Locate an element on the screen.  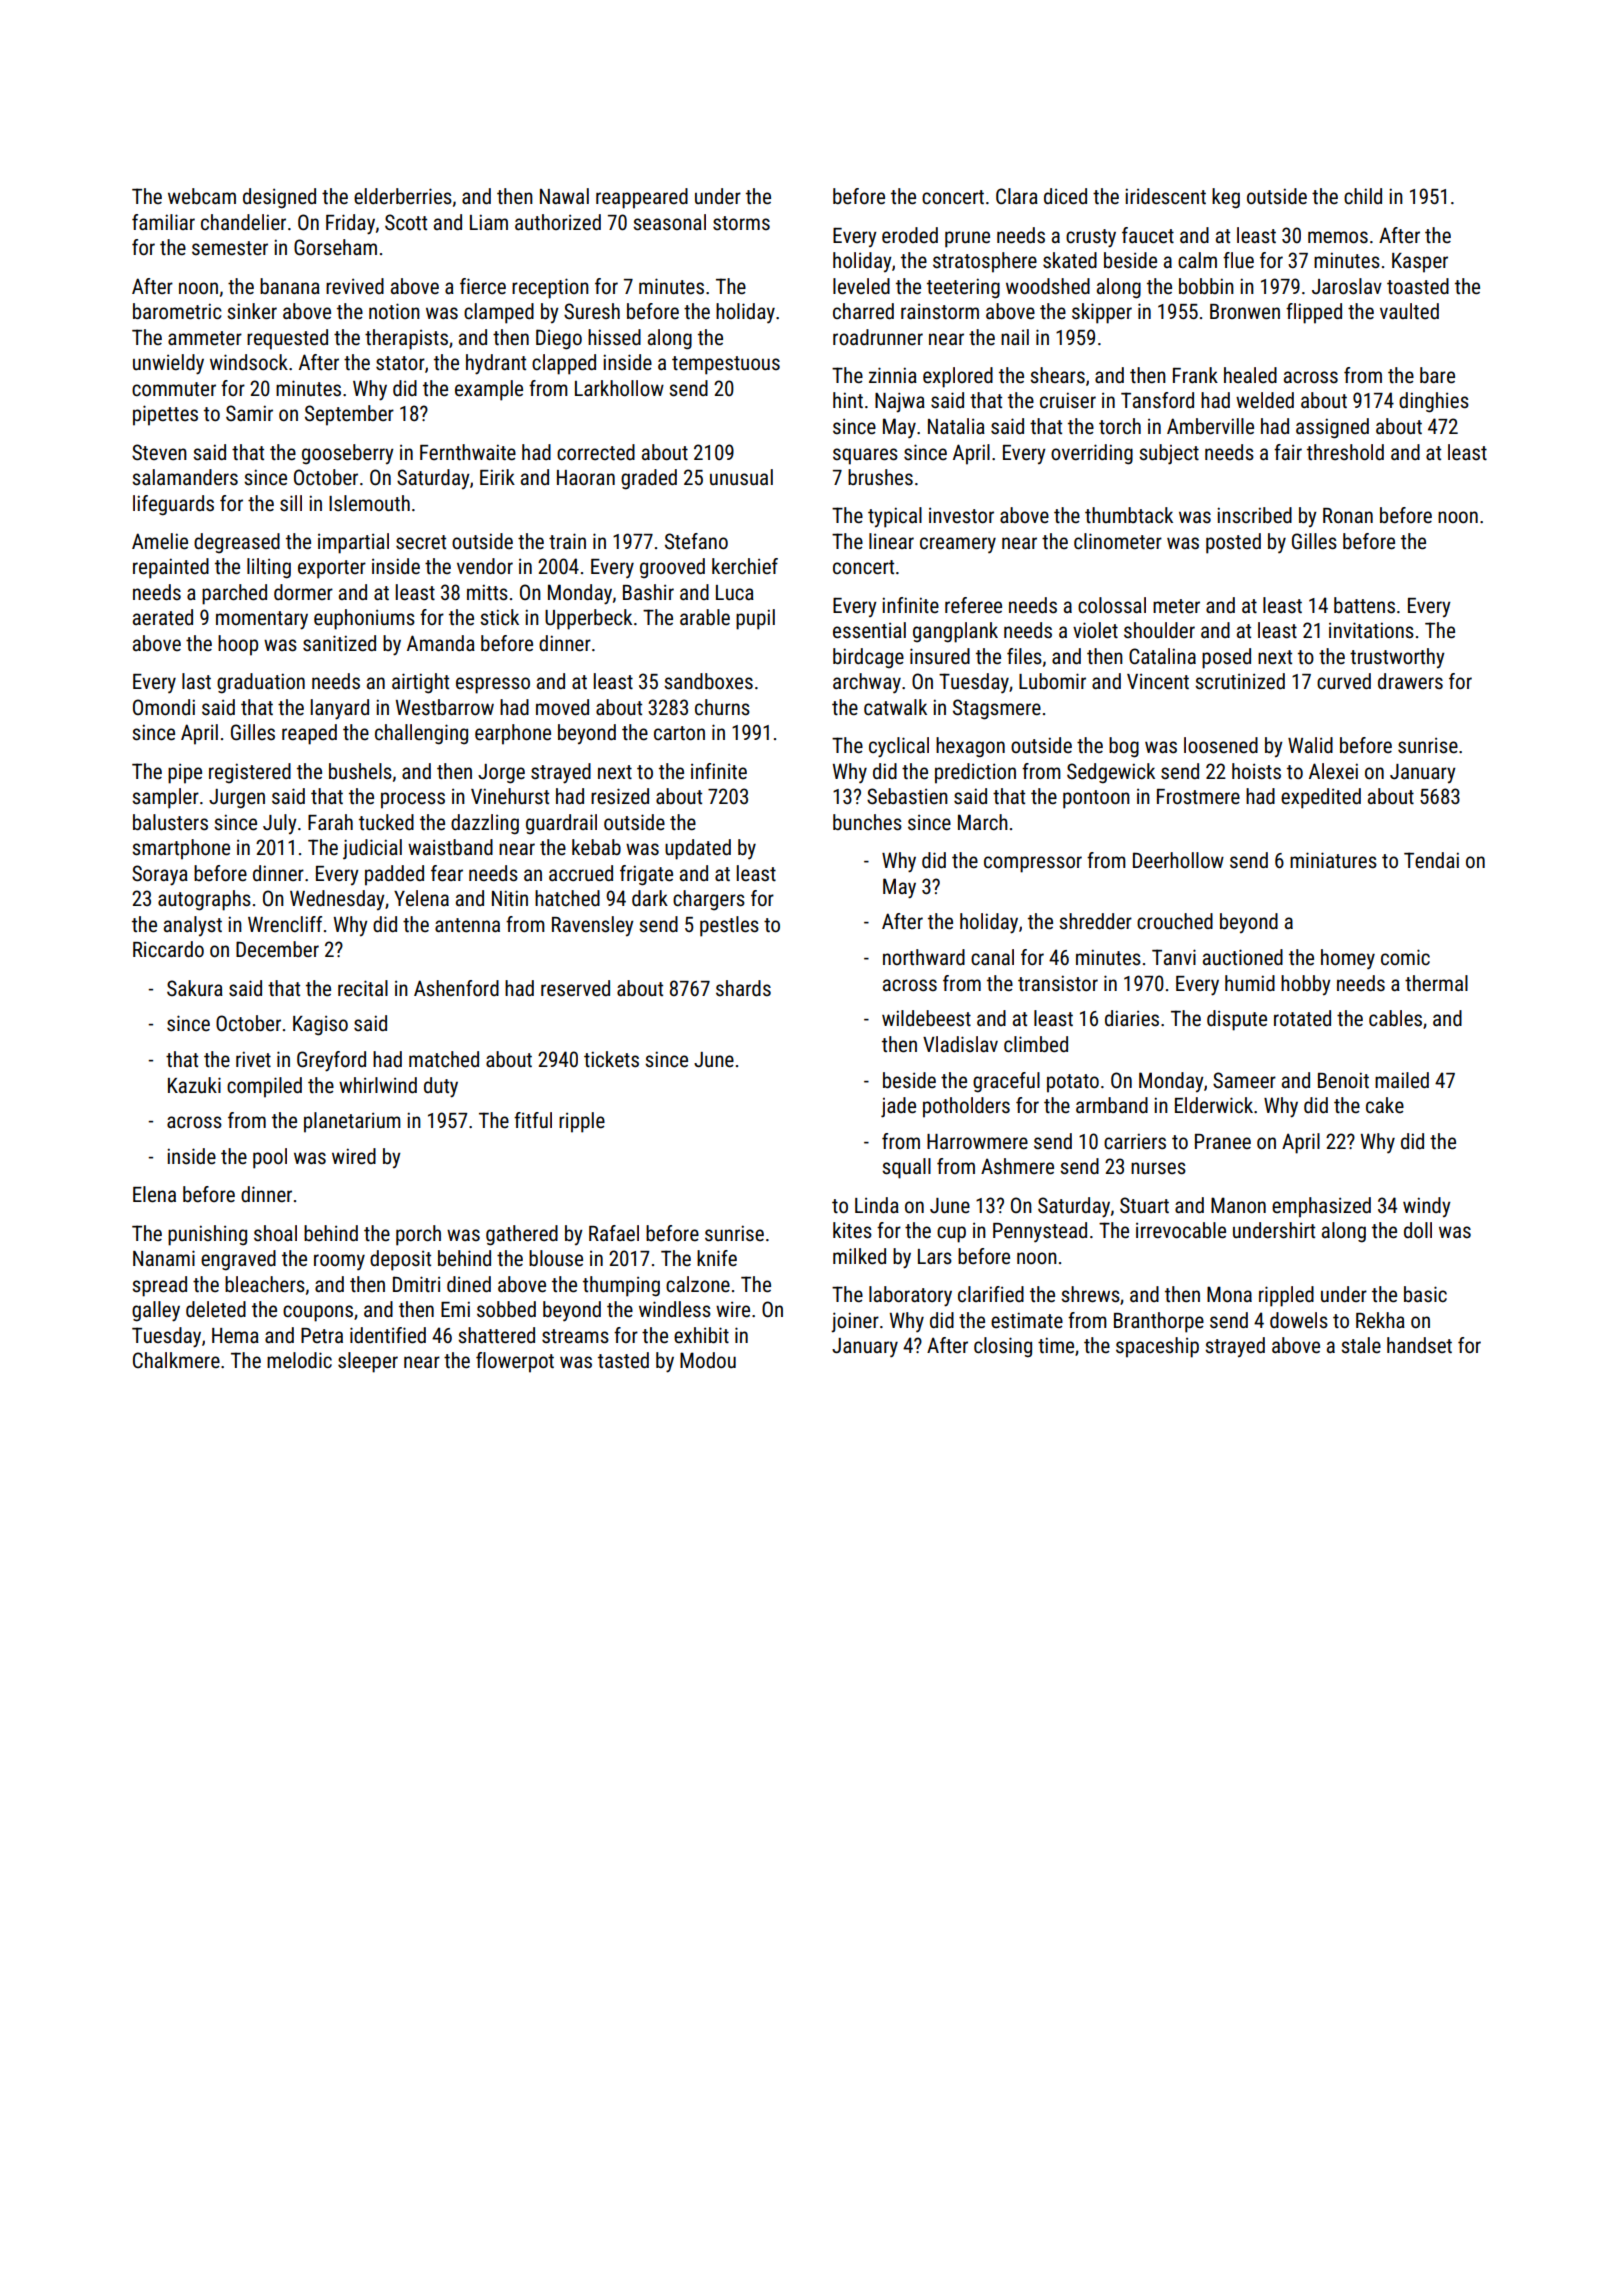
mitts is located at coordinates (487, 592).
